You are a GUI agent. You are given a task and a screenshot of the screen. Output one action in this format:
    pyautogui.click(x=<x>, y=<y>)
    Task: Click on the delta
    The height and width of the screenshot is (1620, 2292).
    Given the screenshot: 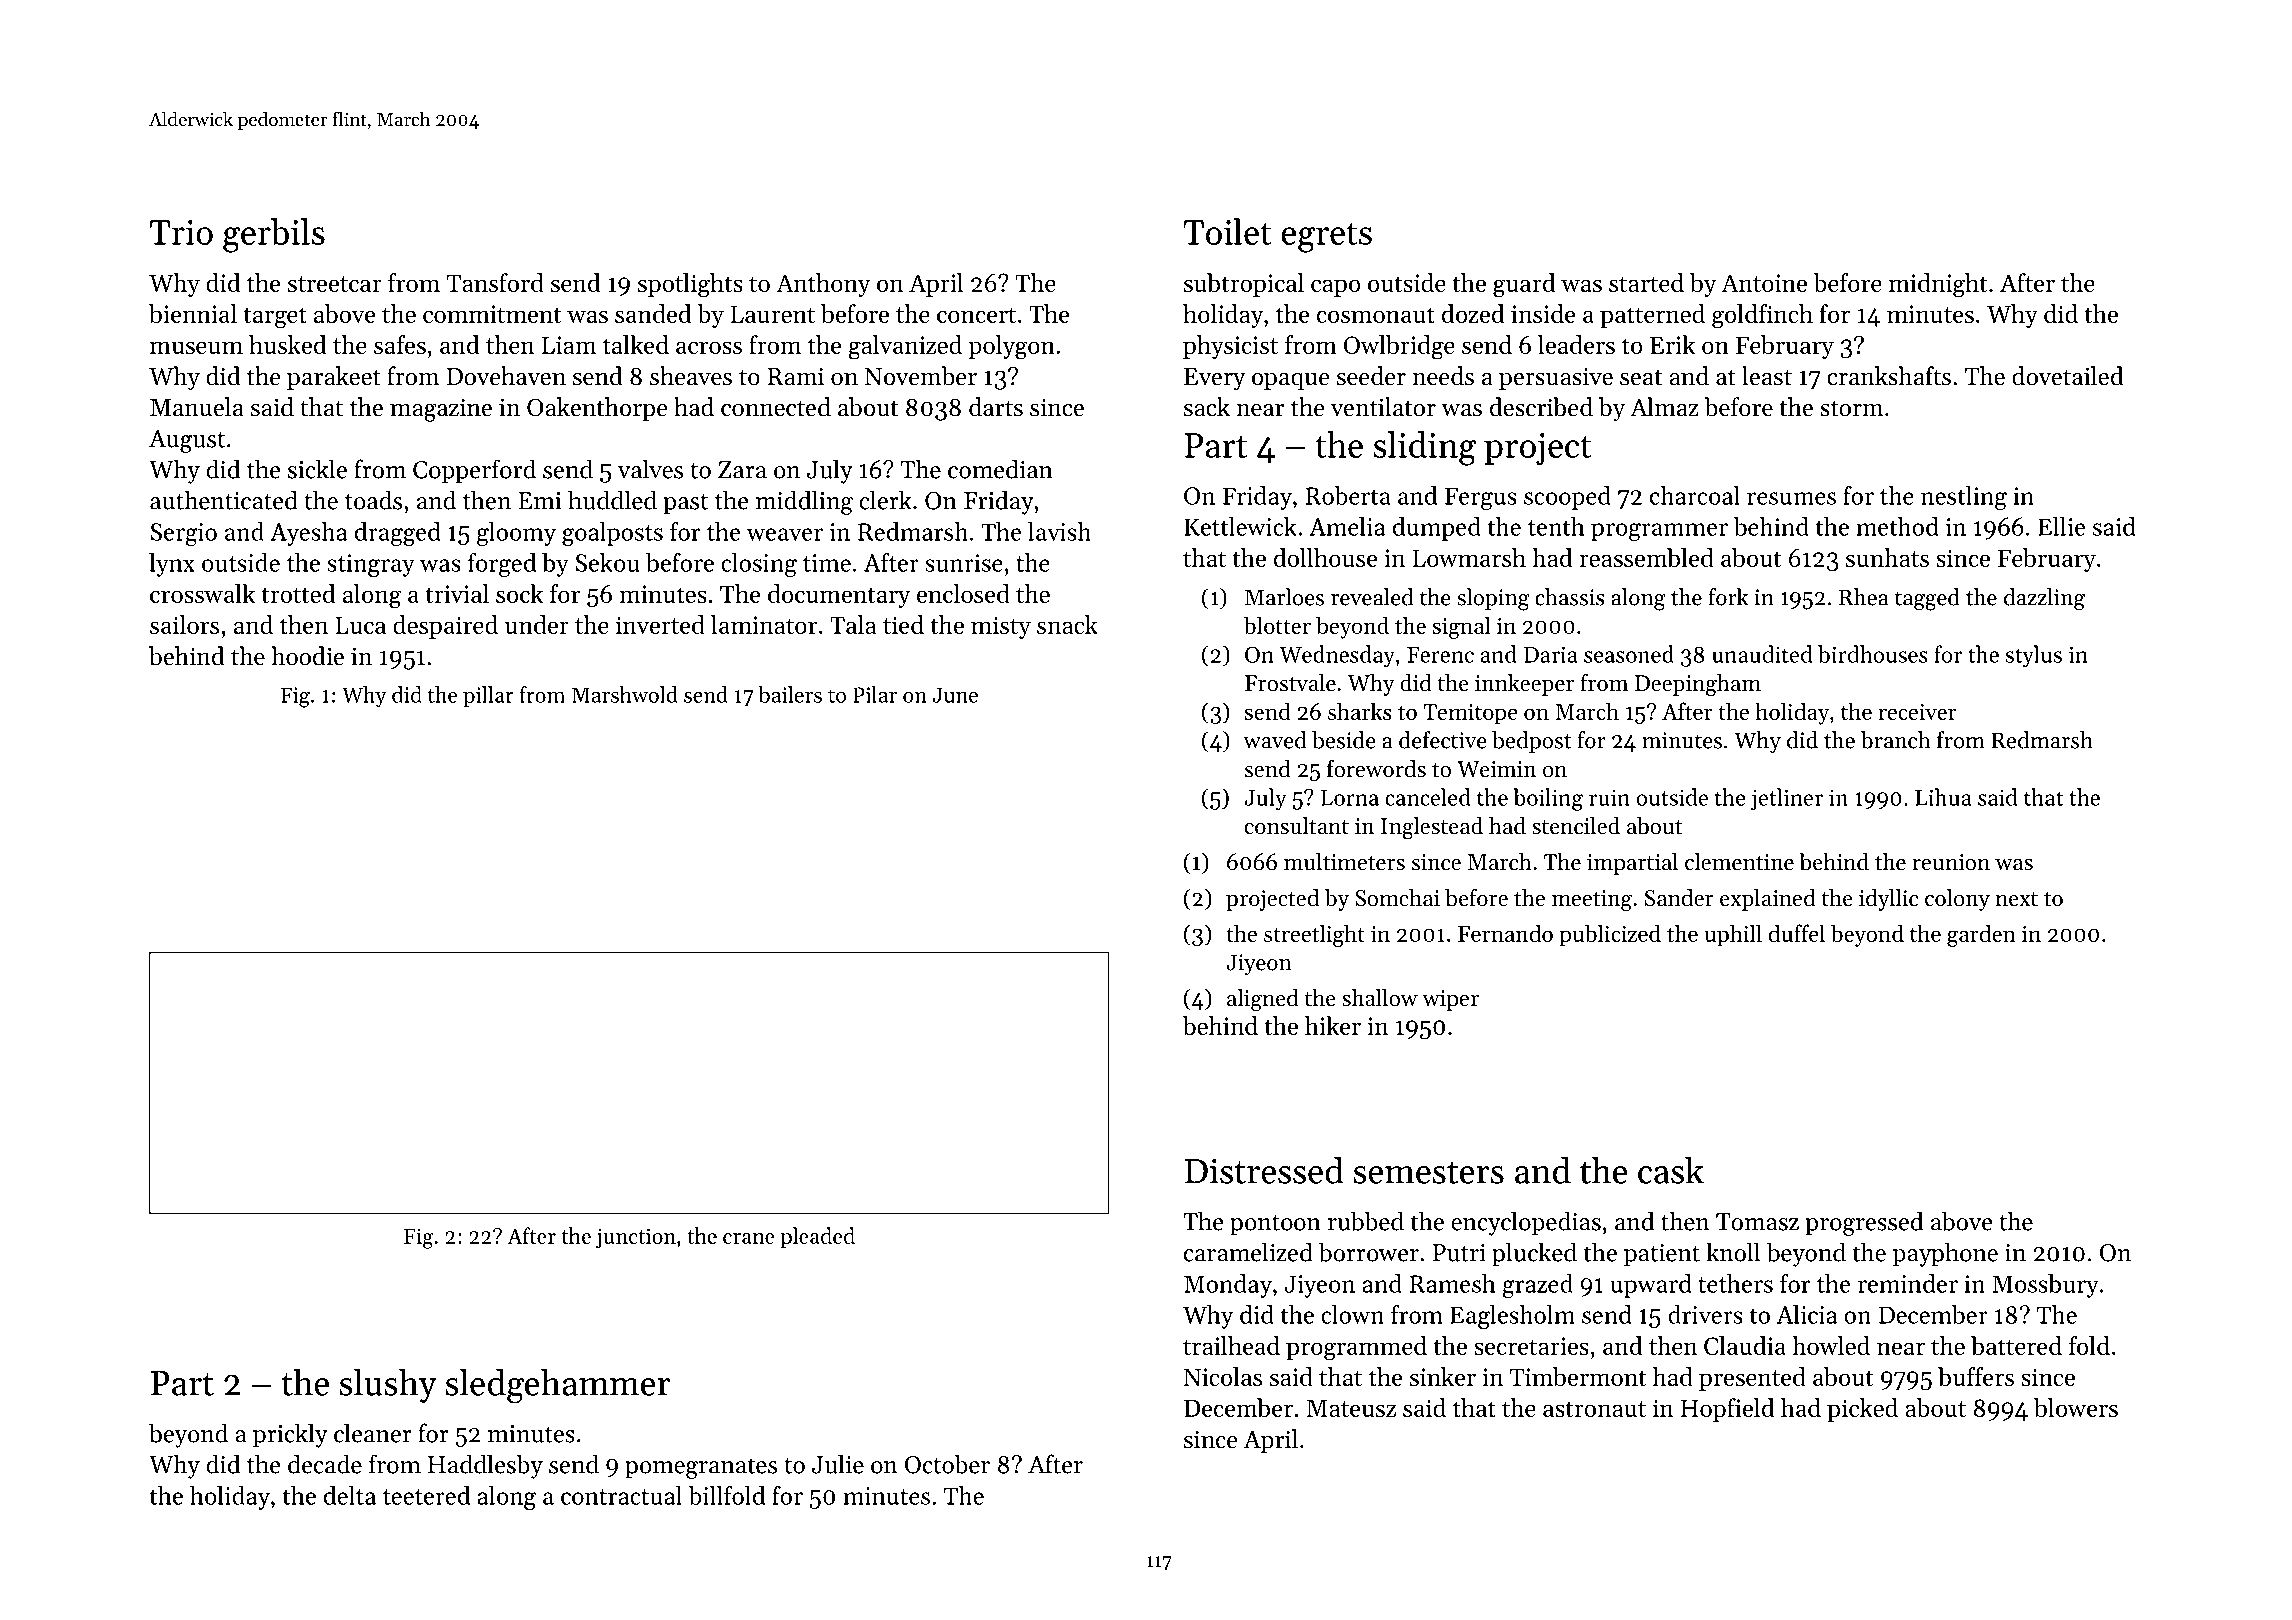 What is the action you would take?
    pyautogui.click(x=350, y=1495)
